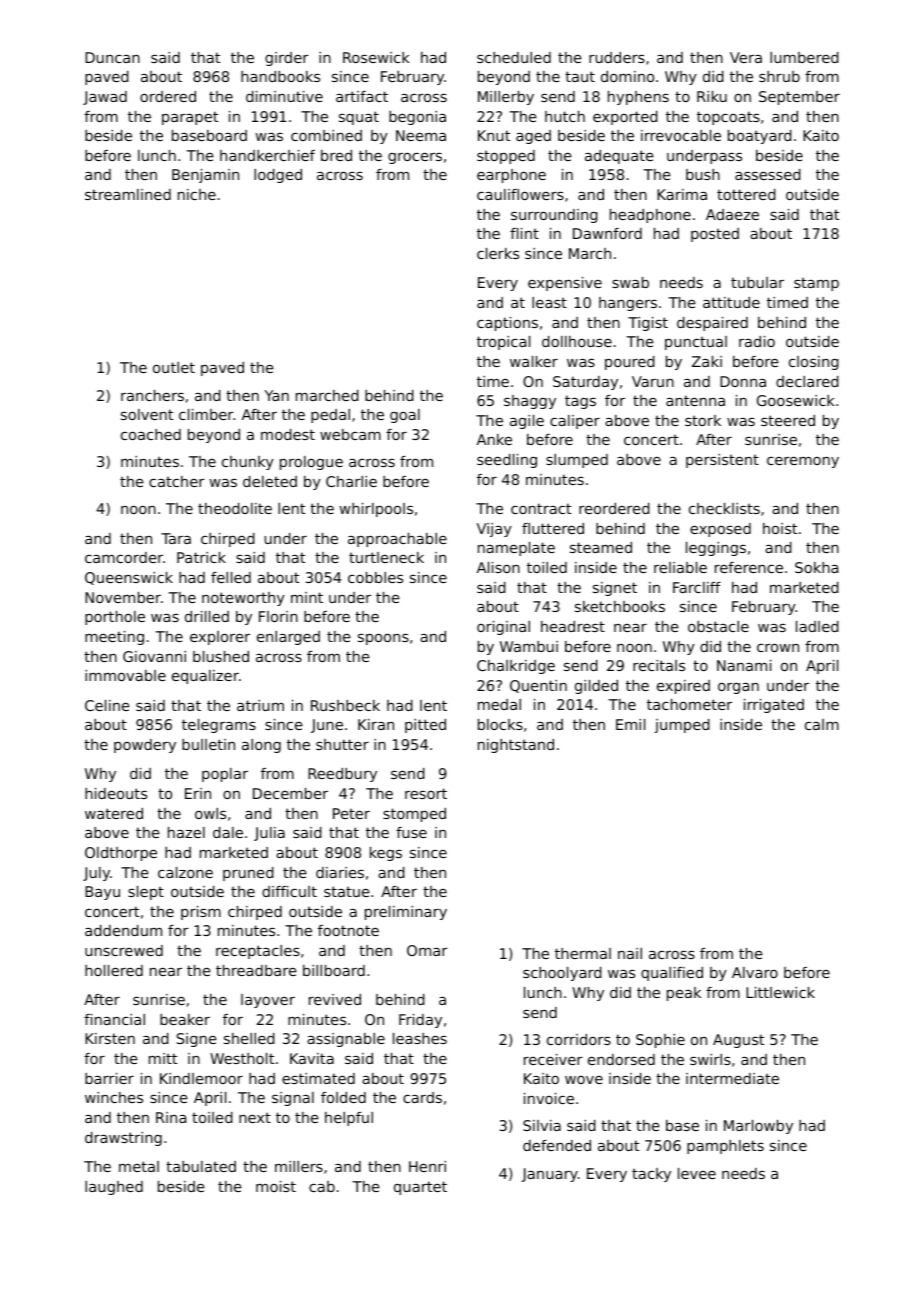 The width and height of the page is (924, 1308). Describe the element at coordinates (511, 176) in the page. I see `earphone` at that location.
